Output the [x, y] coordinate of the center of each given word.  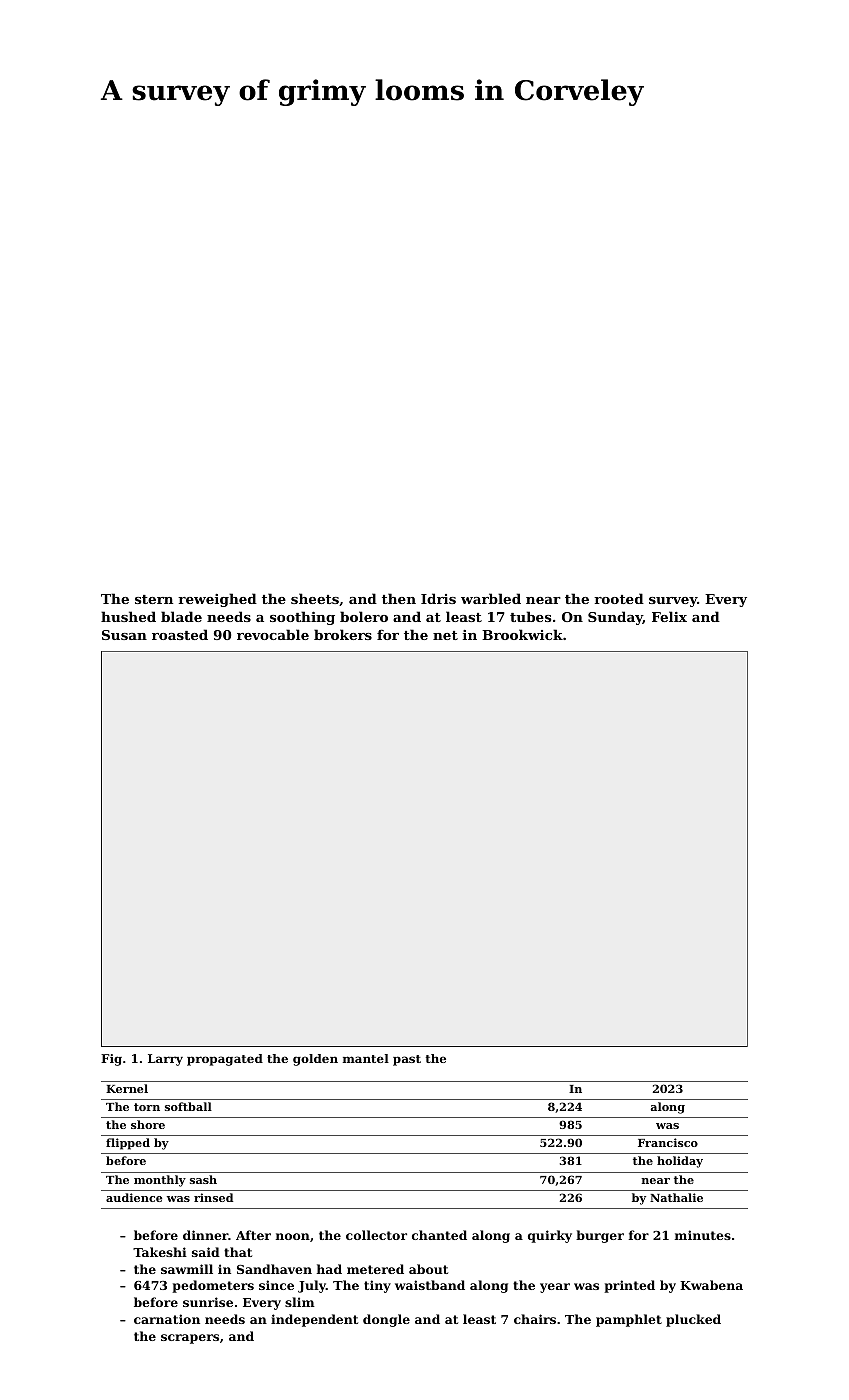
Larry [165, 1060]
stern [154, 599]
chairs [535, 1319]
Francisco [668, 1142]
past [407, 1060]
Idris [438, 598]
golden [315, 1060]
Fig [111, 1060]
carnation [167, 1319]
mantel [366, 1058]
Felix [669, 616]
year [555, 1288]
